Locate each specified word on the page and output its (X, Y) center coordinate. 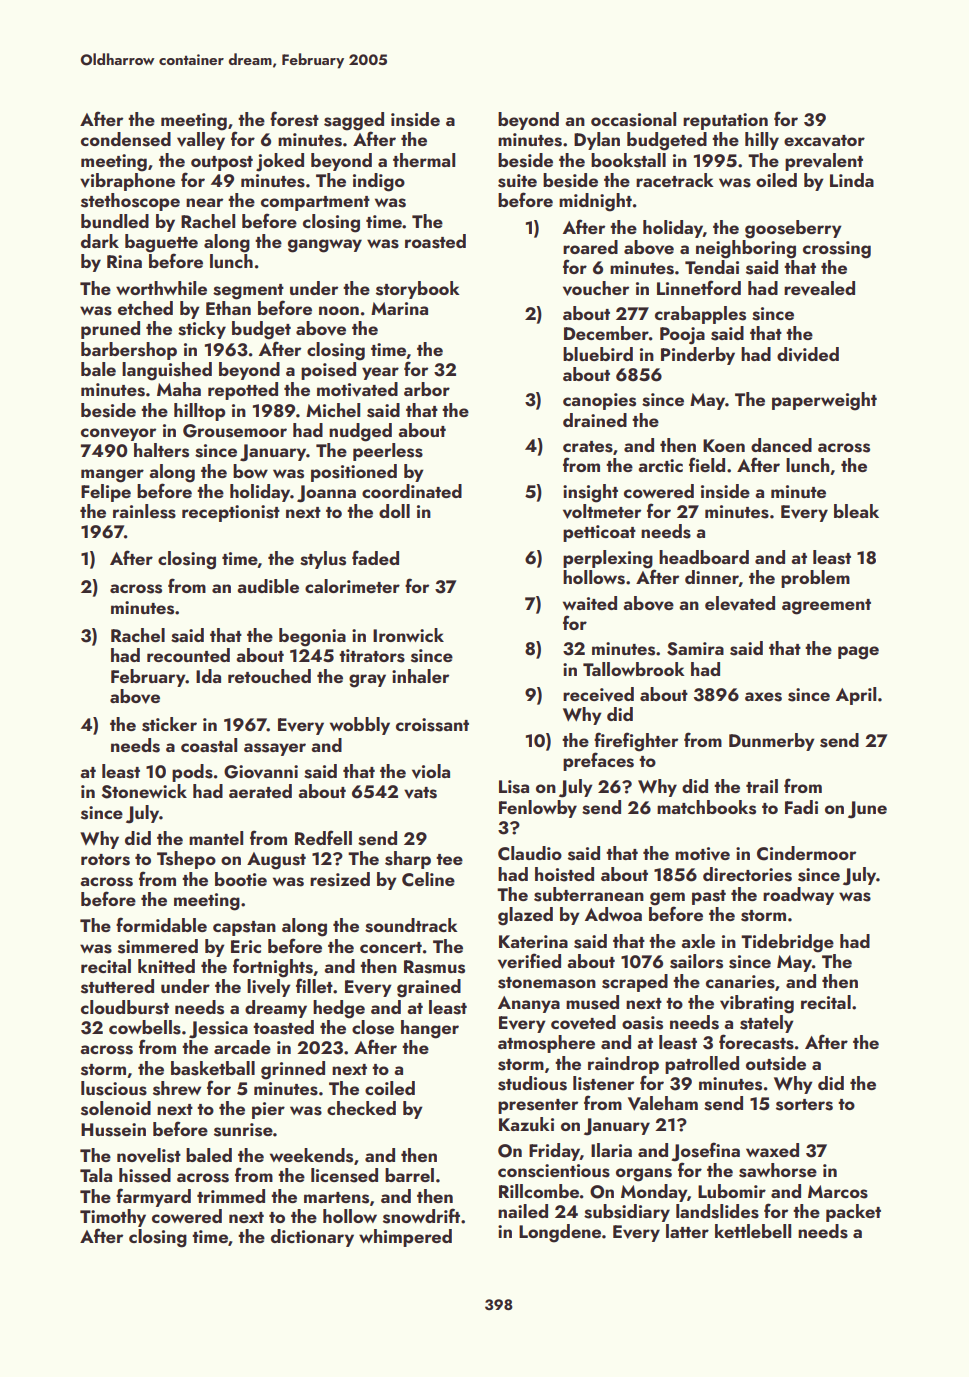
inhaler (420, 676)
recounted (188, 655)
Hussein (113, 1130)
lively (269, 988)
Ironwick (408, 635)
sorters (804, 1105)
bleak (856, 511)
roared (590, 247)
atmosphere (546, 1044)
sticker (169, 724)
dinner (712, 578)
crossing (837, 250)
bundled (115, 221)
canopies (599, 401)
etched (145, 308)
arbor (427, 389)
